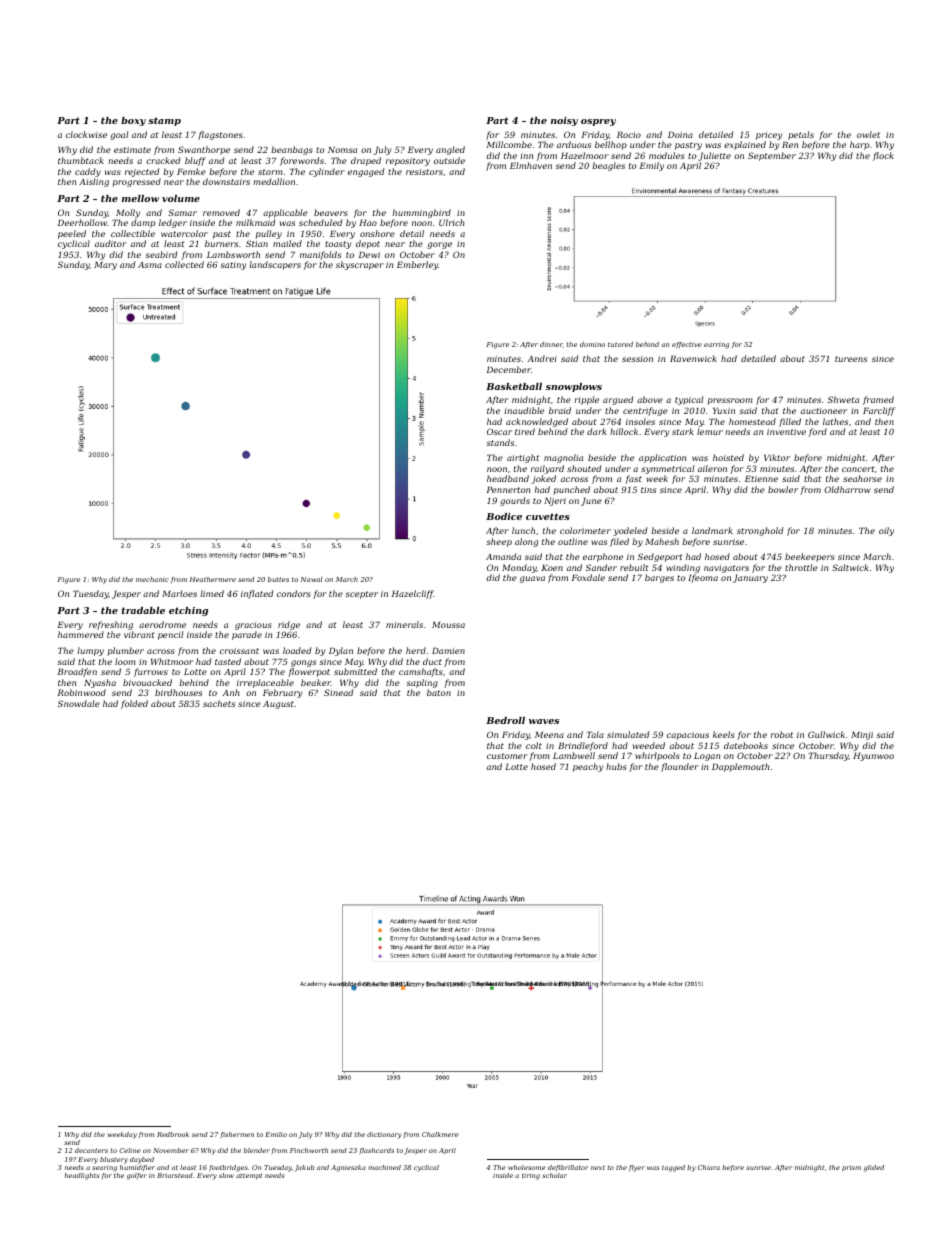 The image size is (952, 1233). Describe the element at coordinates (384, 1135) in the screenshot. I see `dictionary` at that location.
